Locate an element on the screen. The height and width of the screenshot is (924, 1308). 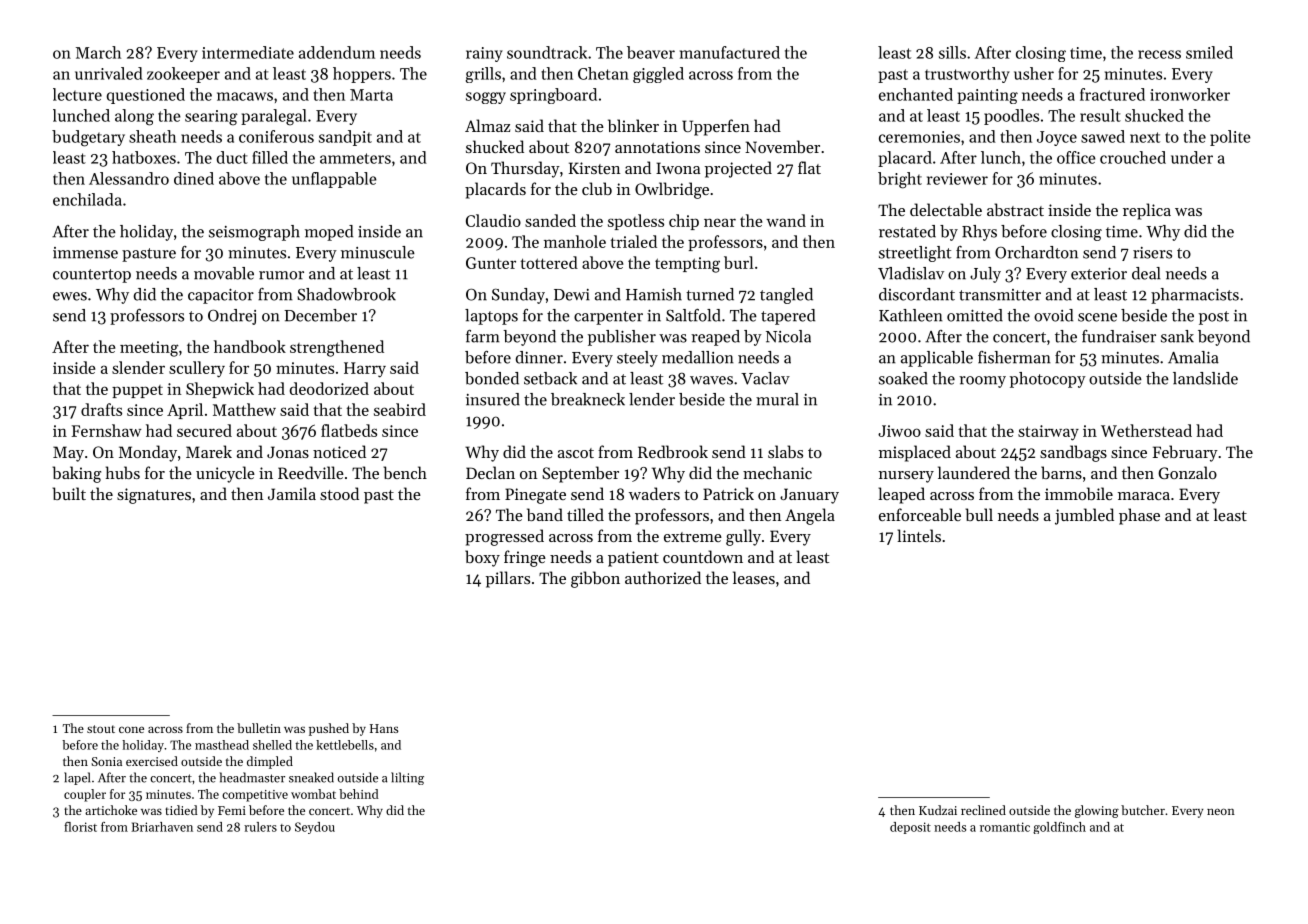
Jiwoo is located at coordinates (899, 431).
